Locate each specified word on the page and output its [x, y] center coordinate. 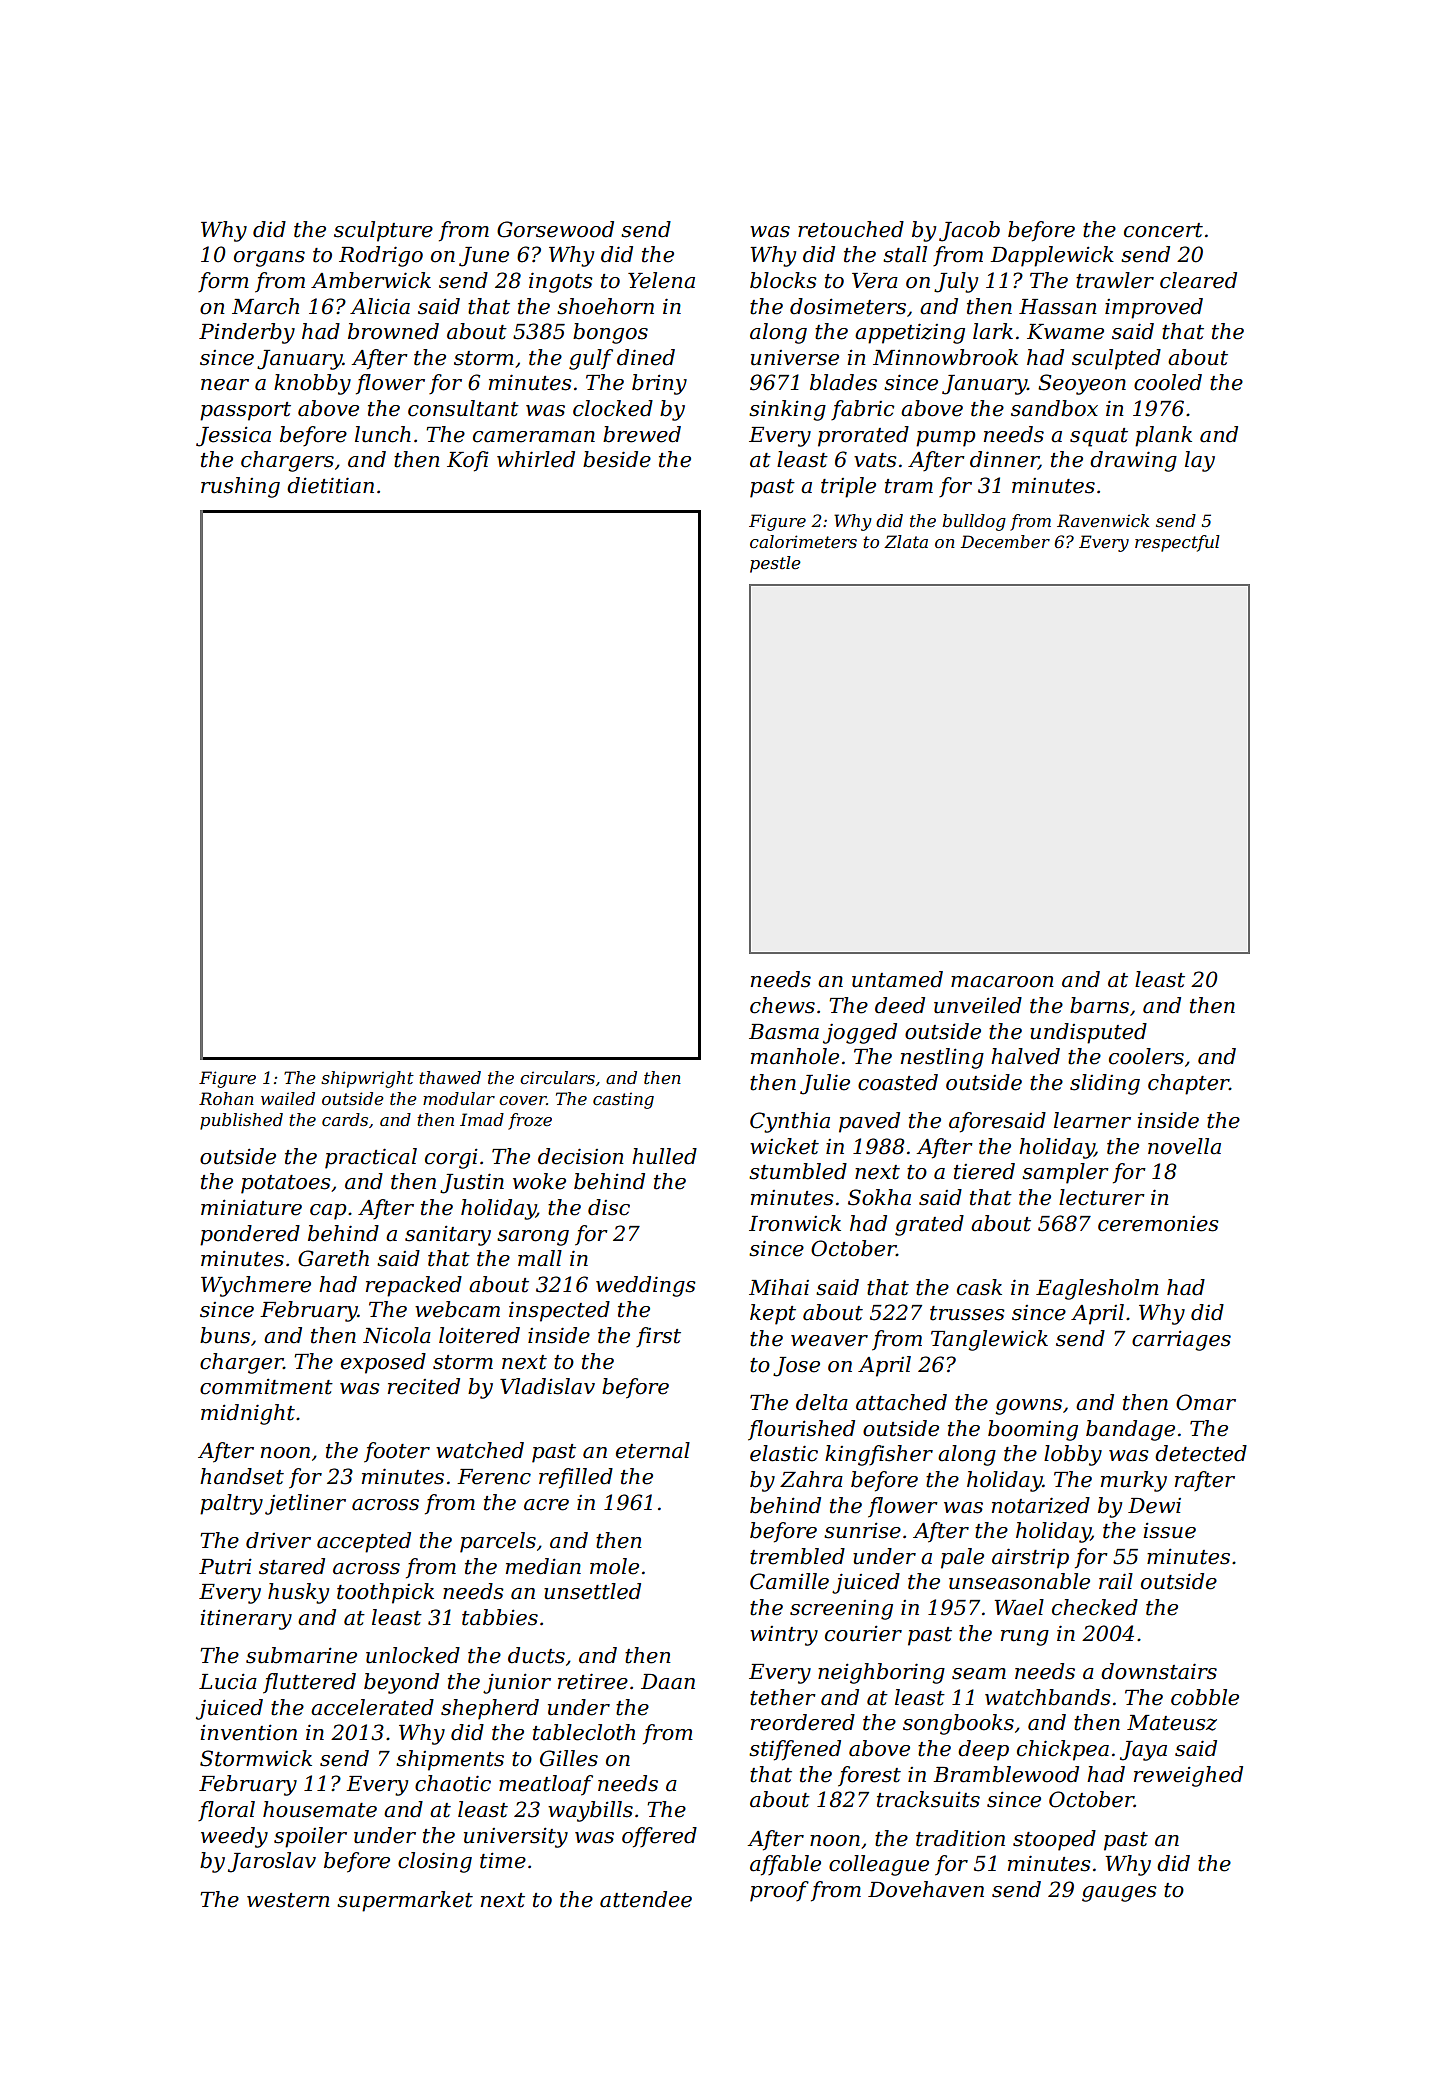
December [1005, 541]
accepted [364, 1542]
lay [1200, 461]
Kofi [468, 461]
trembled [797, 1556]
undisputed [1088, 1033]
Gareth [333, 1258]
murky [1134, 1481]
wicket [784, 1146]
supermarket [405, 1901]
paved [869, 1122]
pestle [775, 564]
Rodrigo [381, 256]
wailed [288, 1098]
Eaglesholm [1097, 1289]
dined [646, 357]
